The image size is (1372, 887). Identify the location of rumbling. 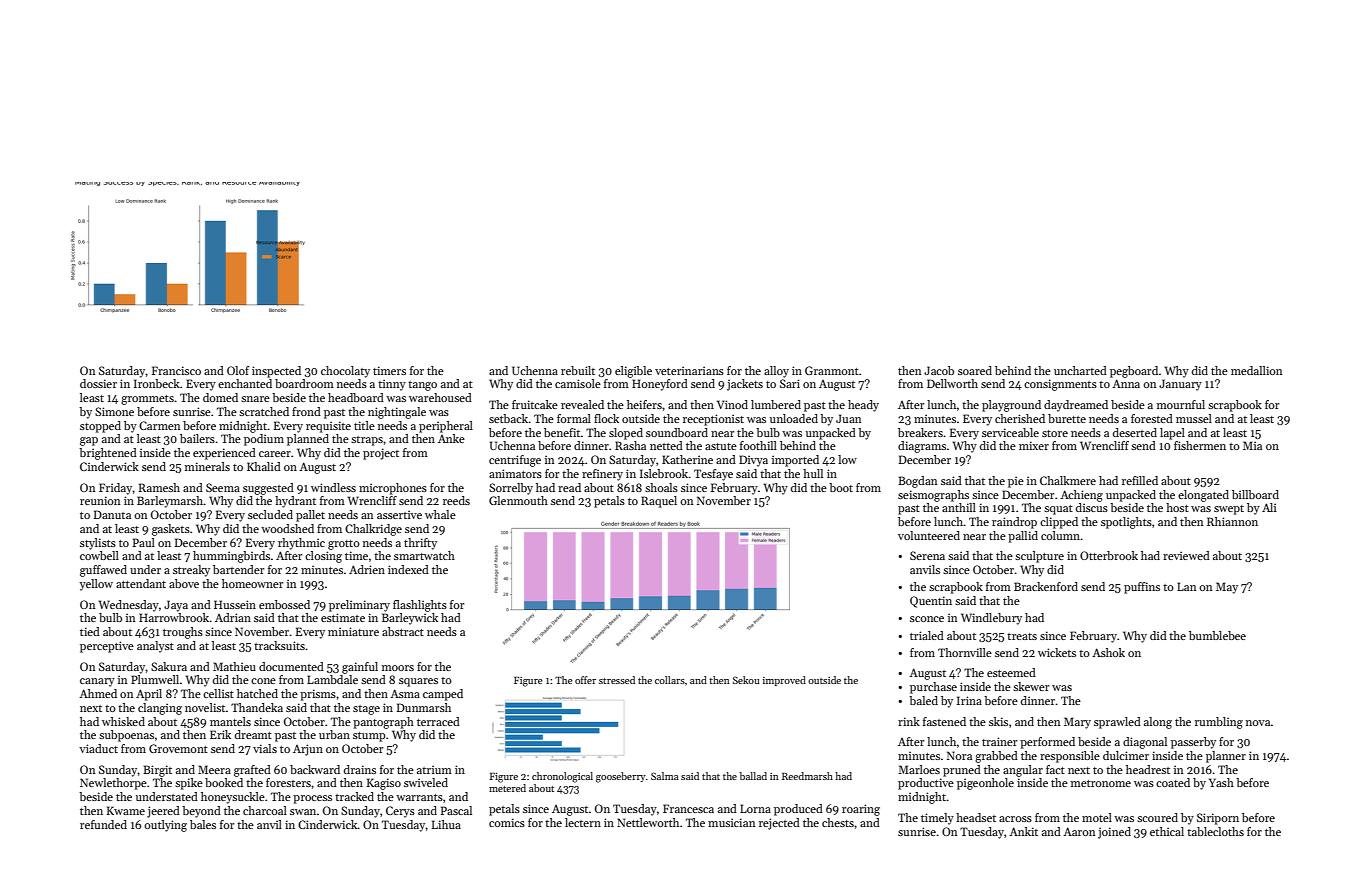
(1219, 723).
